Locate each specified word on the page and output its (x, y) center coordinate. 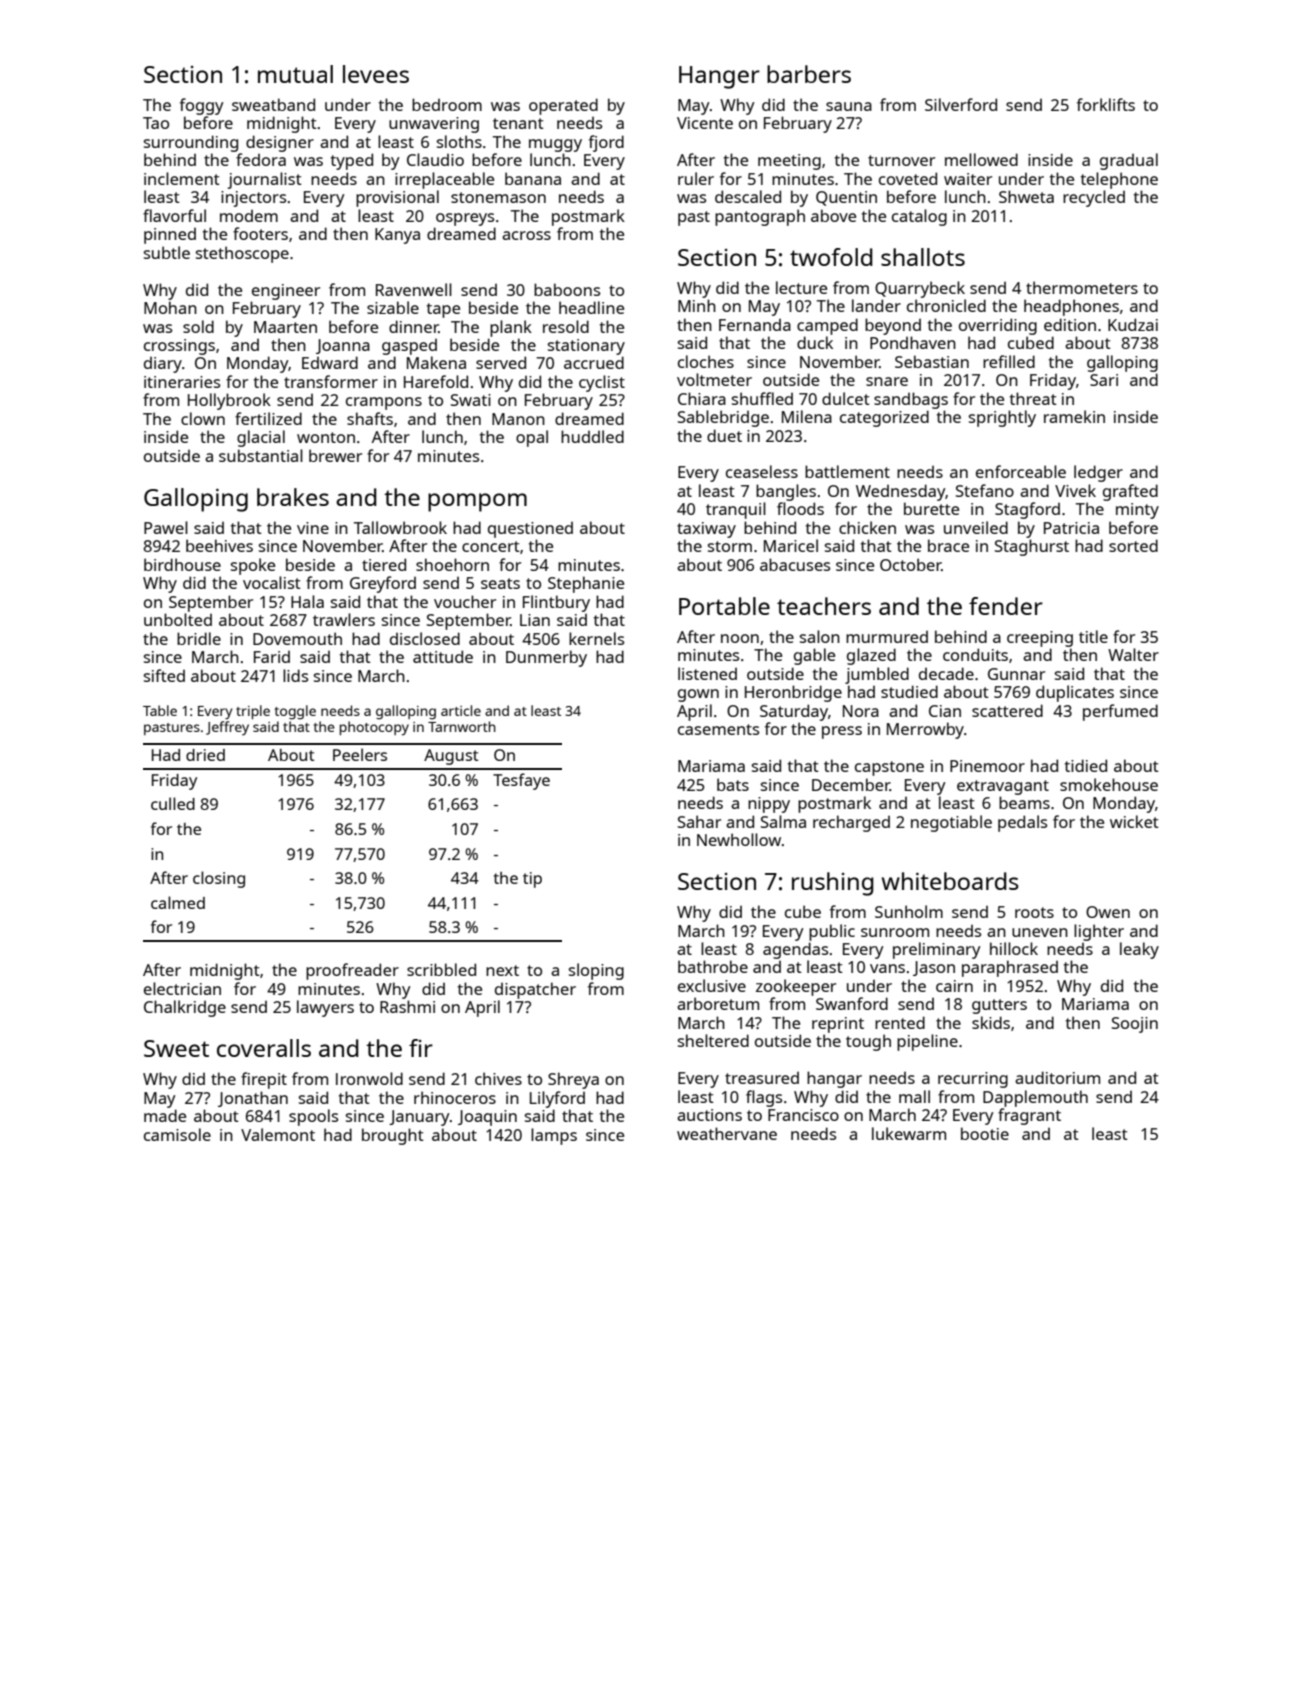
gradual (1129, 161)
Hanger (719, 77)
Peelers (360, 754)
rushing (833, 884)
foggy (202, 106)
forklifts (1106, 104)
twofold (831, 257)
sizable (393, 307)
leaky (1139, 950)
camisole (177, 1134)
